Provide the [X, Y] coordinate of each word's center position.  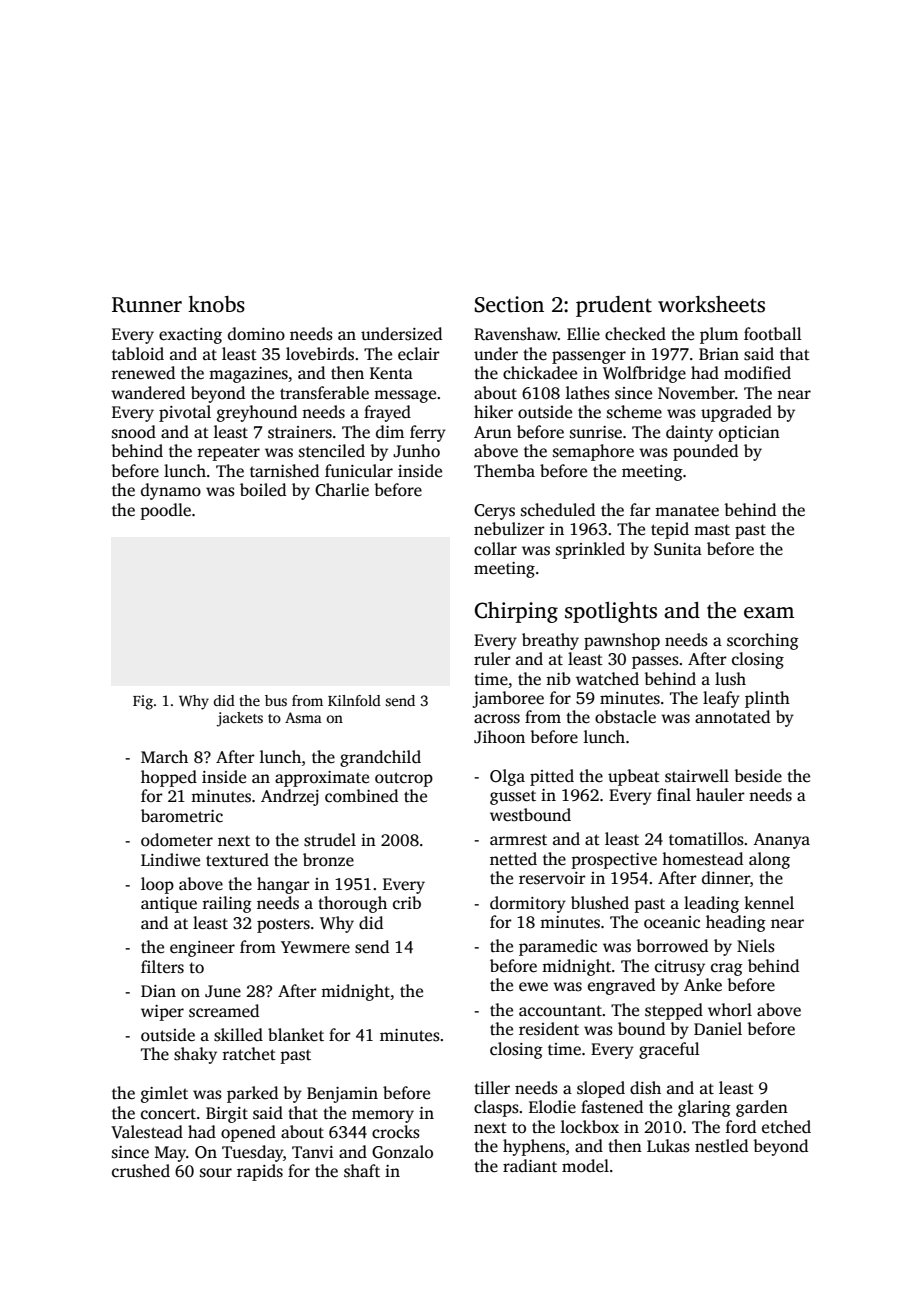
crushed [141, 1171]
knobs [216, 304]
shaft [362, 1171]
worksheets [711, 304]
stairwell [697, 776]
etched [786, 1127]
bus [276, 700]
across [497, 719]
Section [509, 304]
